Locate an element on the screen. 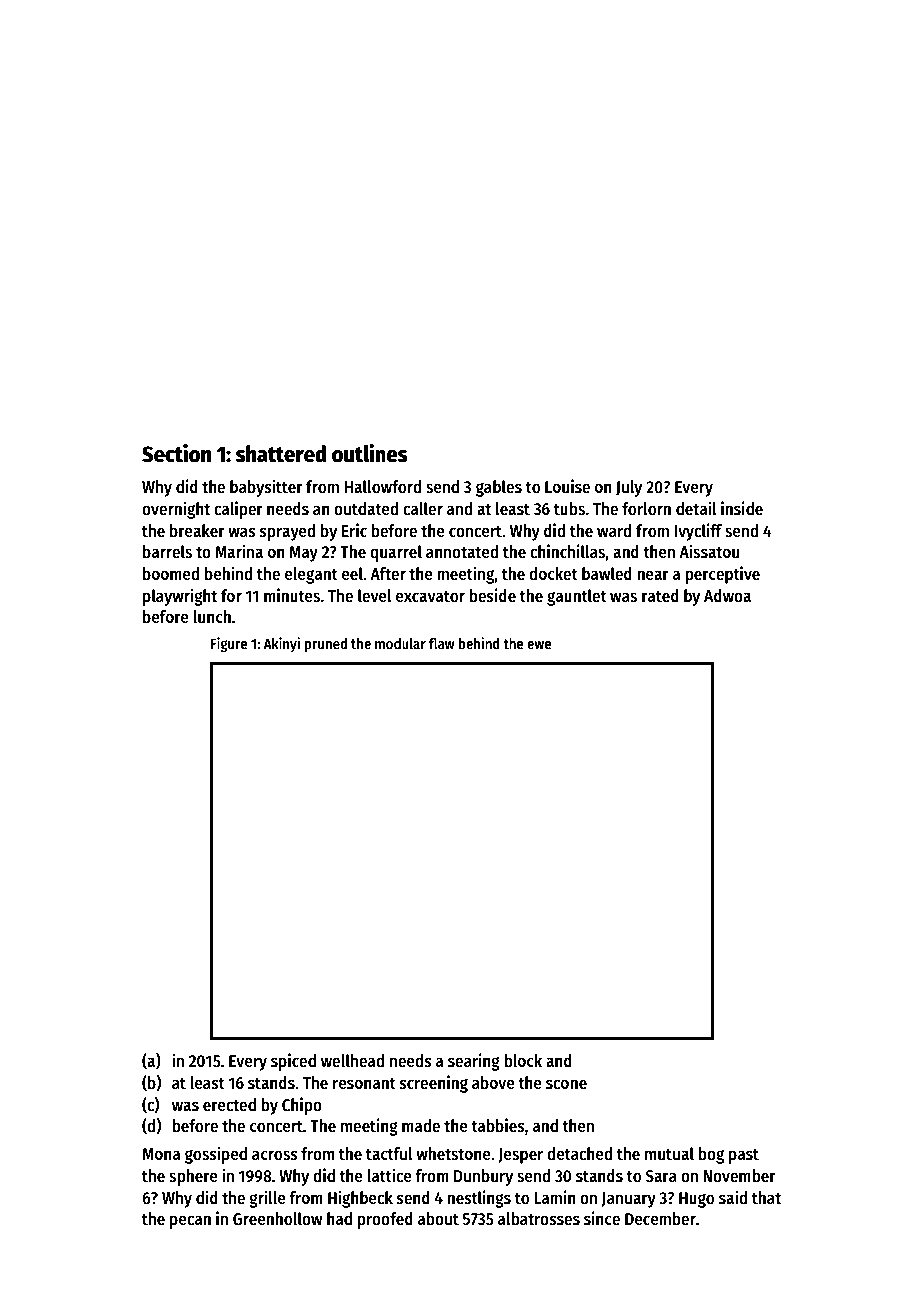  bawled is located at coordinates (607, 574).
